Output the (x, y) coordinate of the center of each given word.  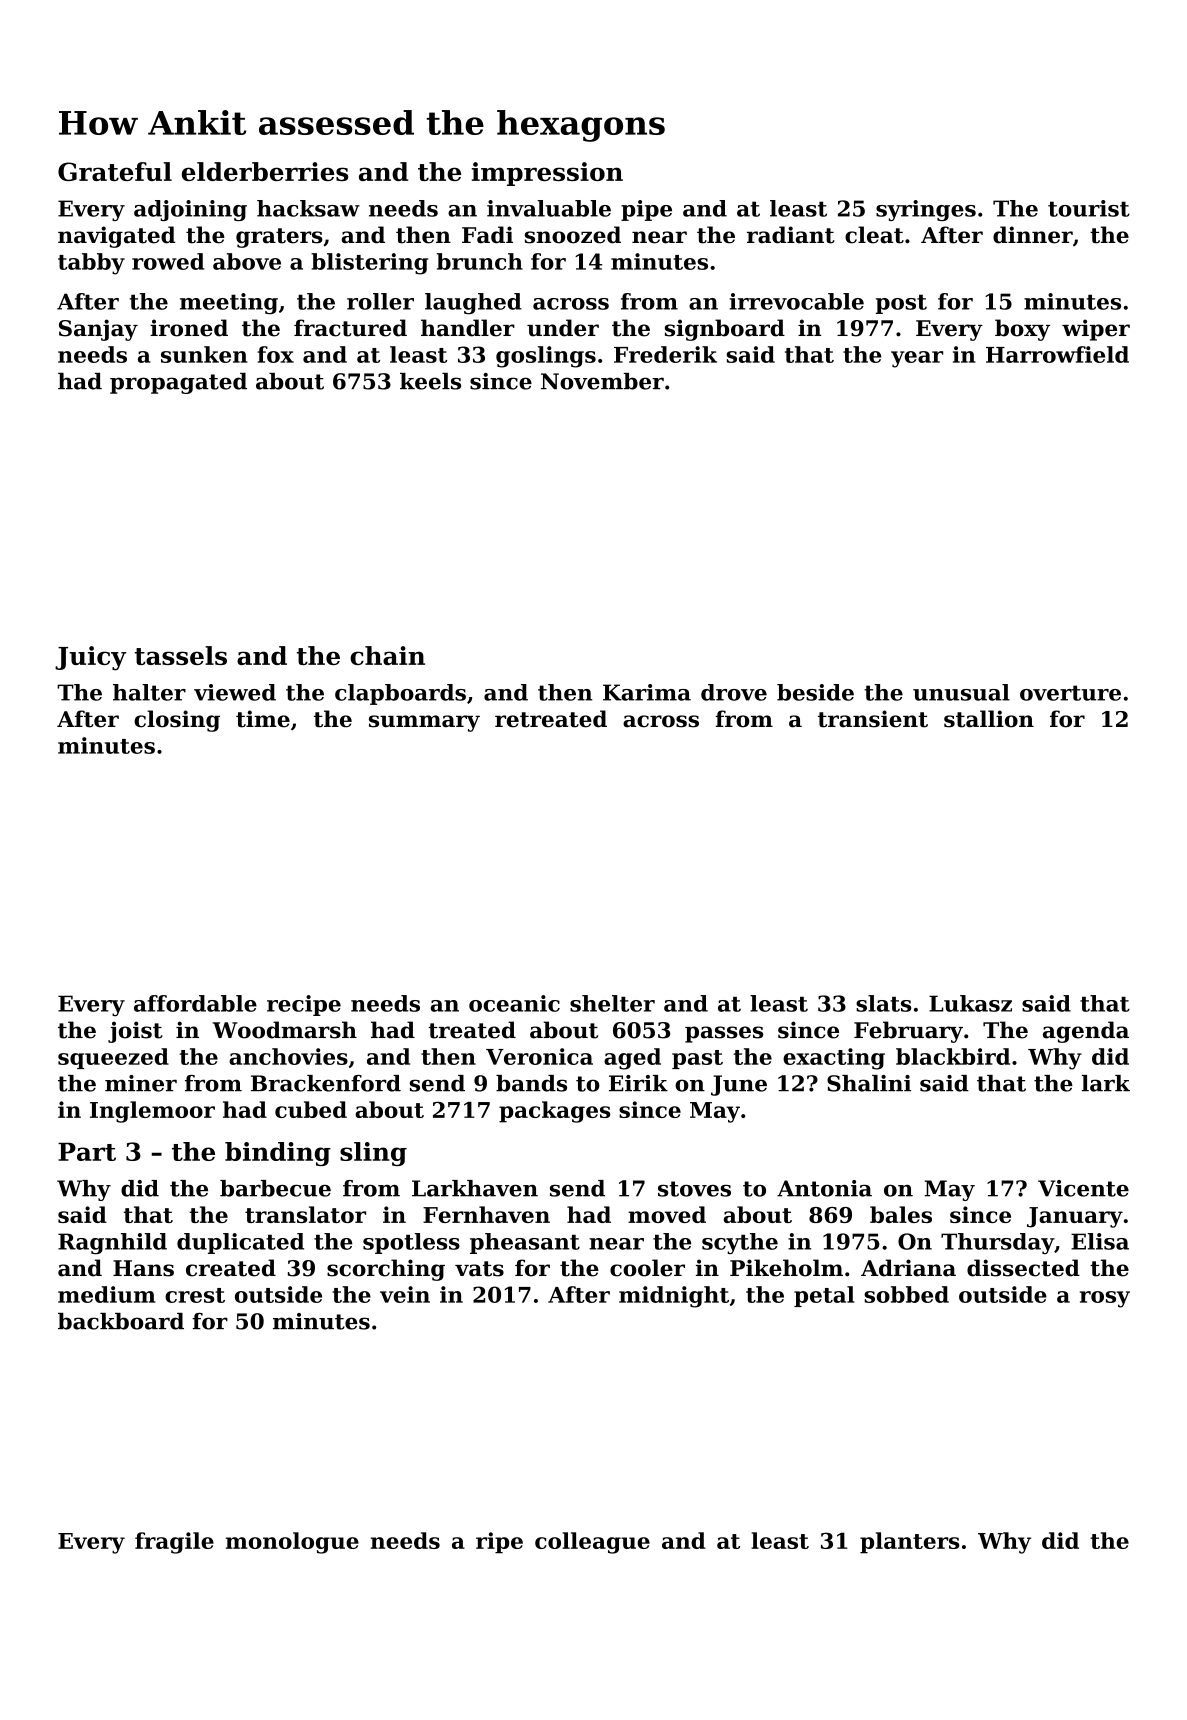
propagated (178, 383)
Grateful (115, 171)
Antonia (824, 1188)
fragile (174, 1543)
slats (883, 1003)
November (602, 381)
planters (910, 1543)
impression (547, 174)
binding (278, 1154)
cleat (874, 235)
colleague (592, 1543)
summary (424, 723)
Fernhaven (486, 1214)
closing (177, 721)
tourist (1089, 208)
